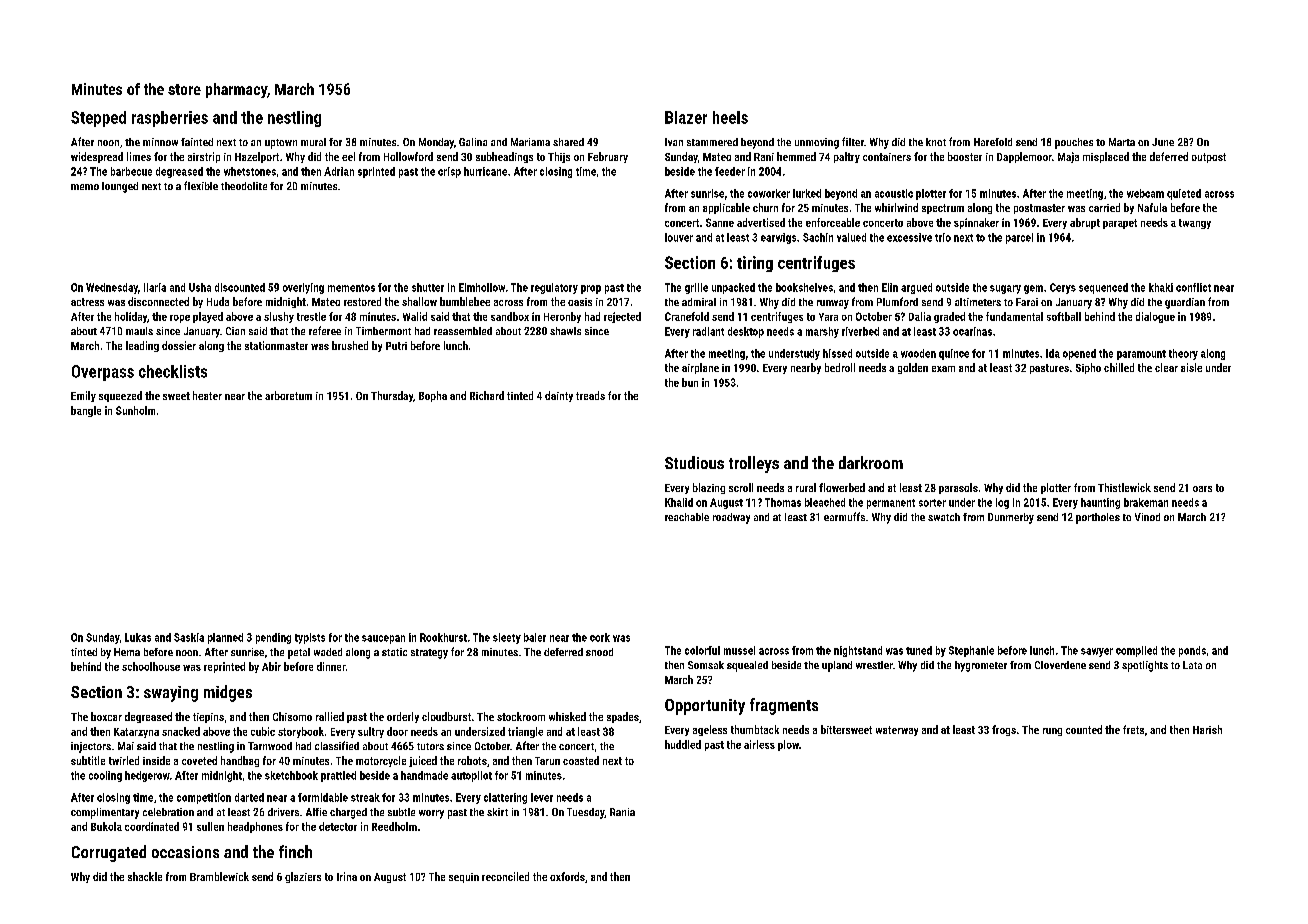 Image resolution: width=1308 pixels, height=924 pixels. Describe the element at coordinates (127, 652) in the image. I see `Hema` at that location.
